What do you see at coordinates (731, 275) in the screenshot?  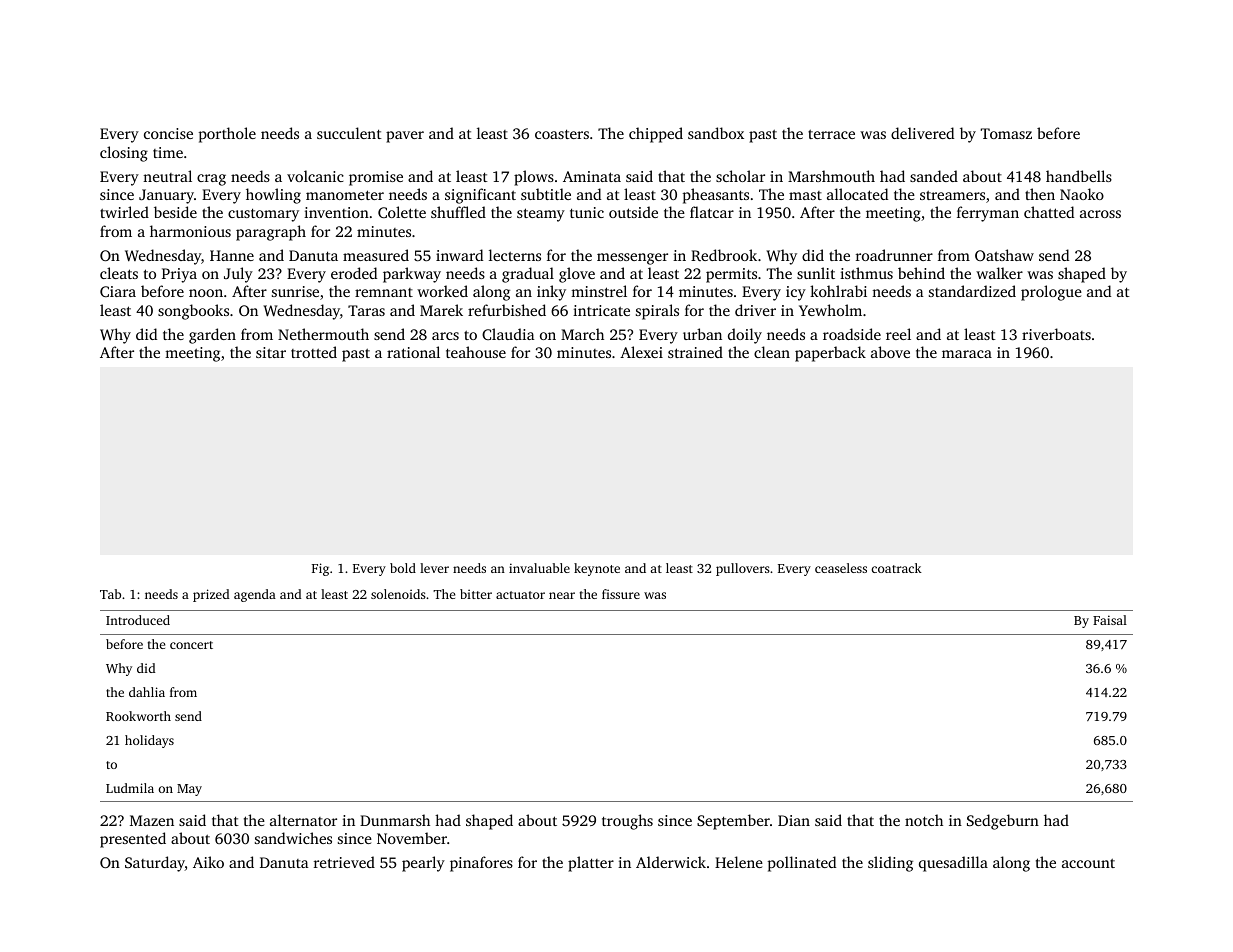 I see `permits` at bounding box center [731, 275].
